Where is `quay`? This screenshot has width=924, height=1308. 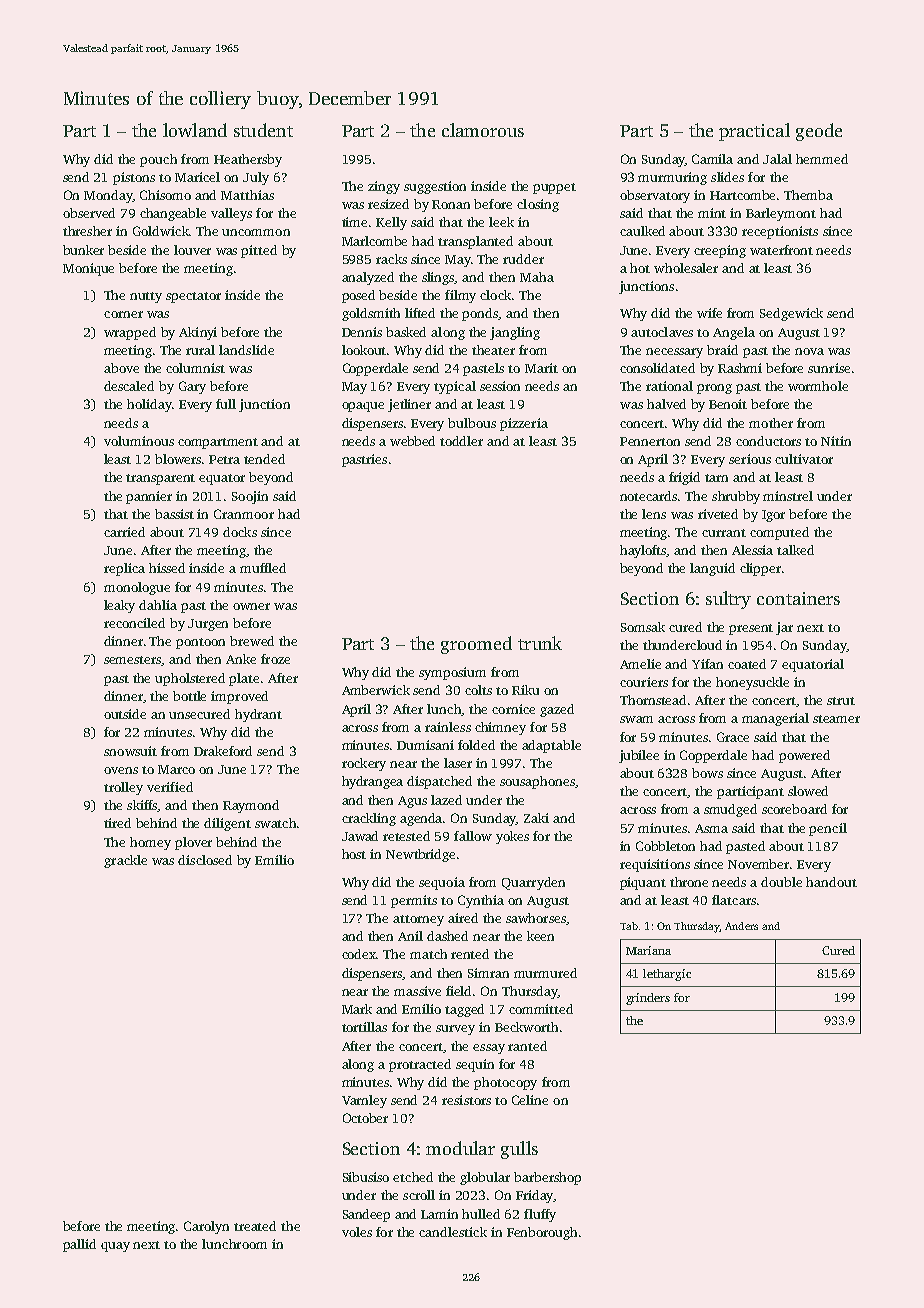 quay is located at coordinates (115, 1247).
